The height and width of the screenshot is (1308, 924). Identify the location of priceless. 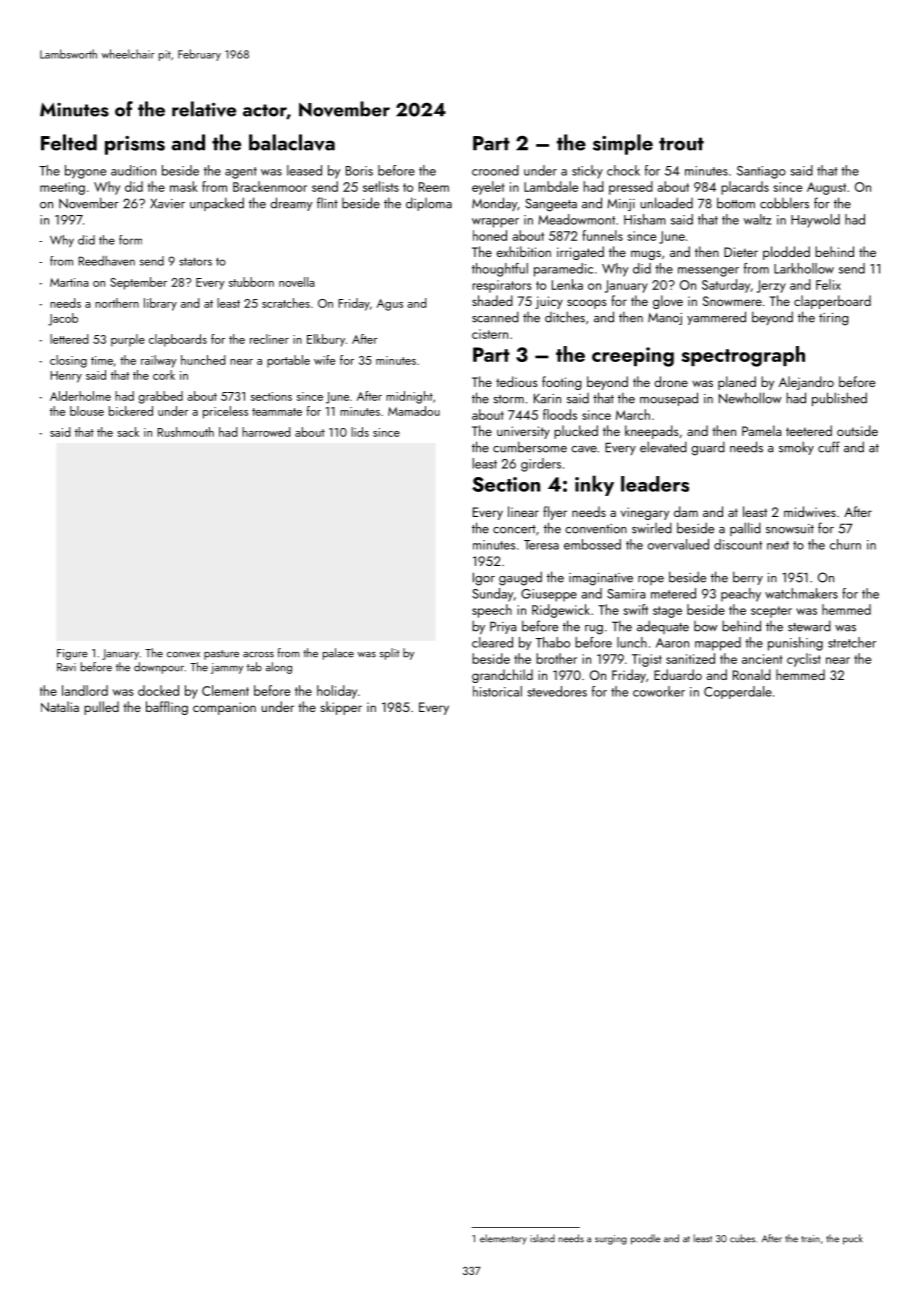
(225, 412).
